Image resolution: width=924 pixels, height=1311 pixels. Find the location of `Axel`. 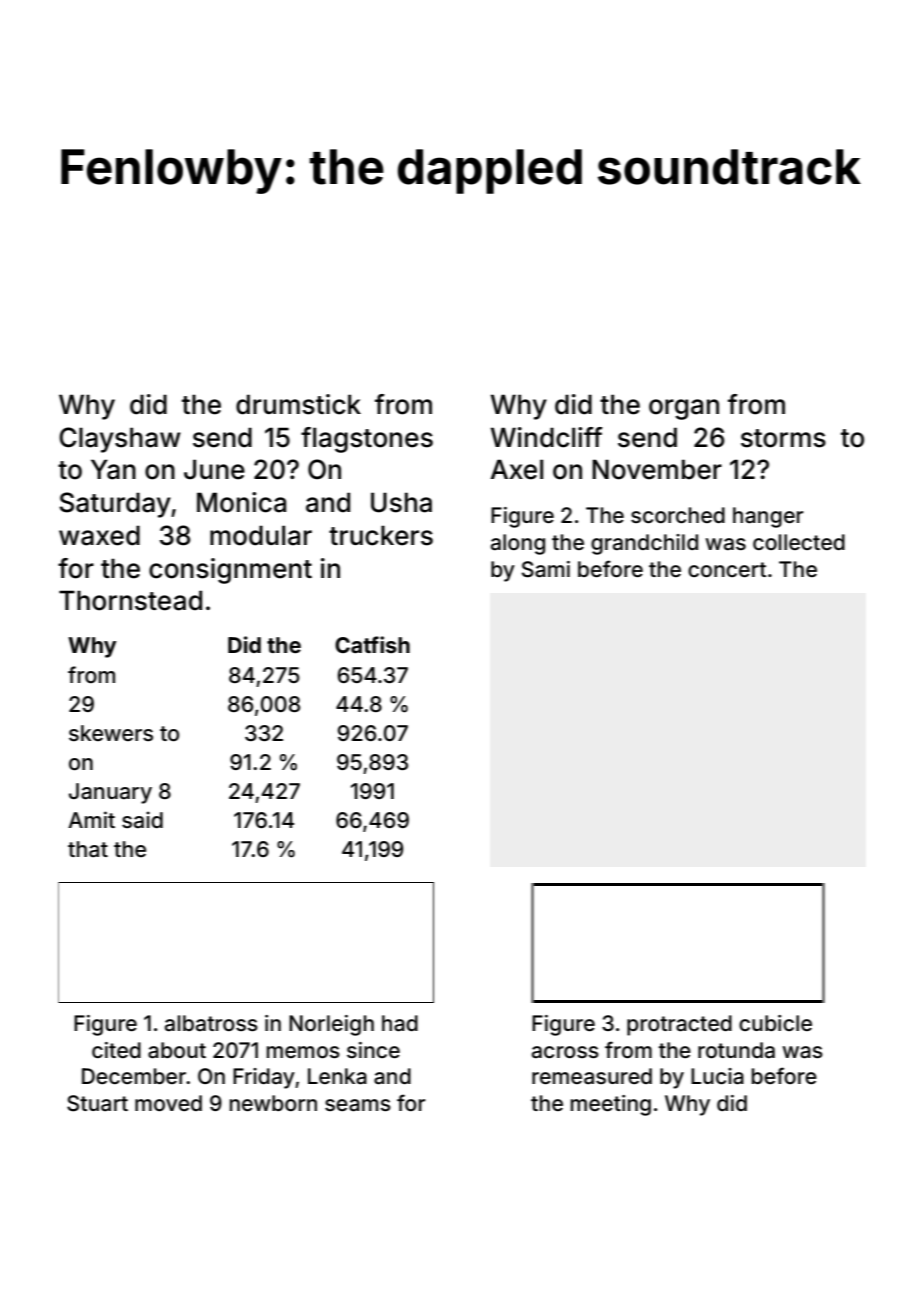

Axel is located at coordinates (516, 469).
